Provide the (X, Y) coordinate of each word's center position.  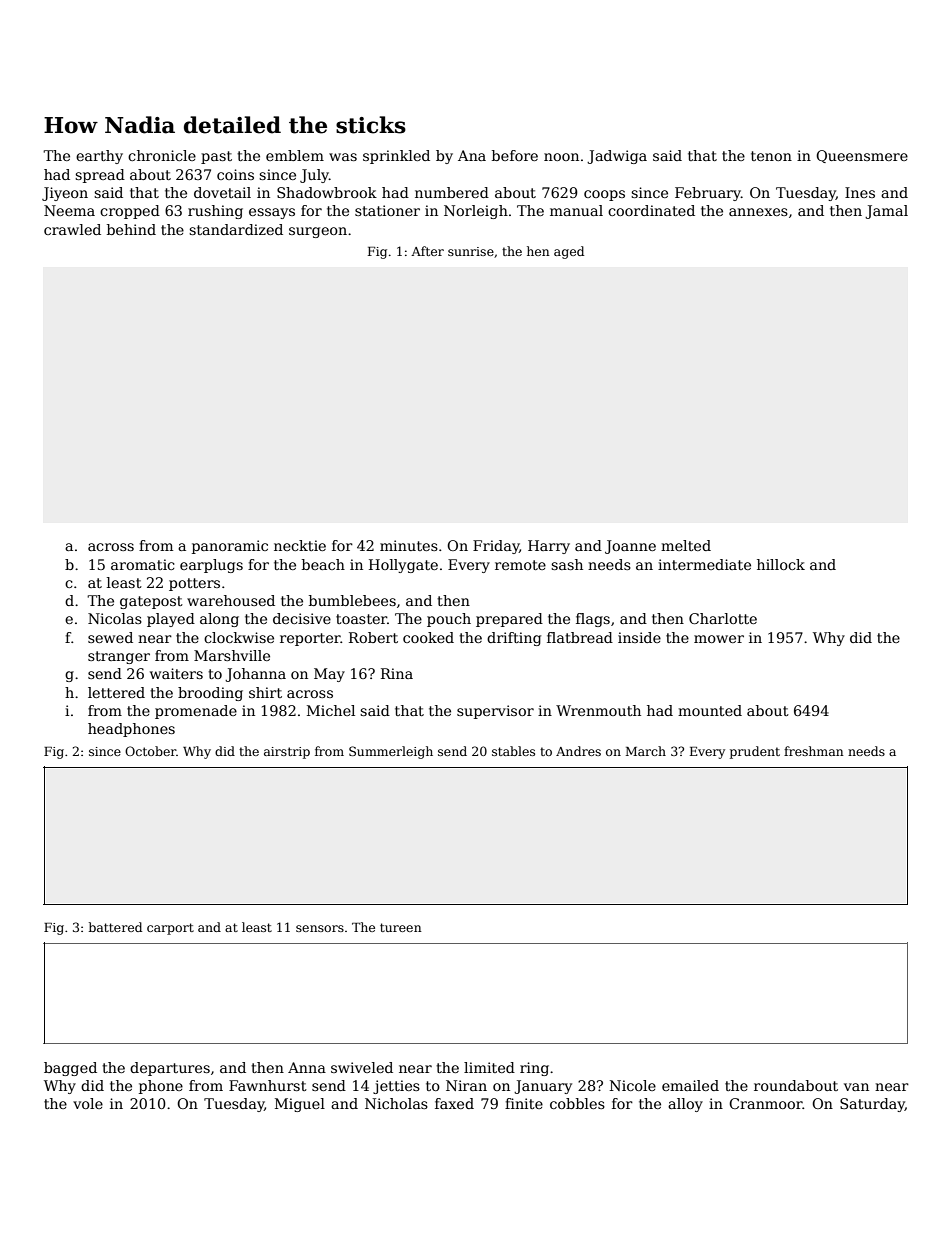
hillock (781, 564)
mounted (710, 710)
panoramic (230, 547)
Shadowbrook (327, 192)
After (427, 251)
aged (569, 252)
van (856, 1087)
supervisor (495, 712)
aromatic (143, 564)
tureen (401, 927)
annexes (758, 212)
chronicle (162, 155)
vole (88, 1103)
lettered (116, 692)
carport (170, 929)
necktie (300, 545)
